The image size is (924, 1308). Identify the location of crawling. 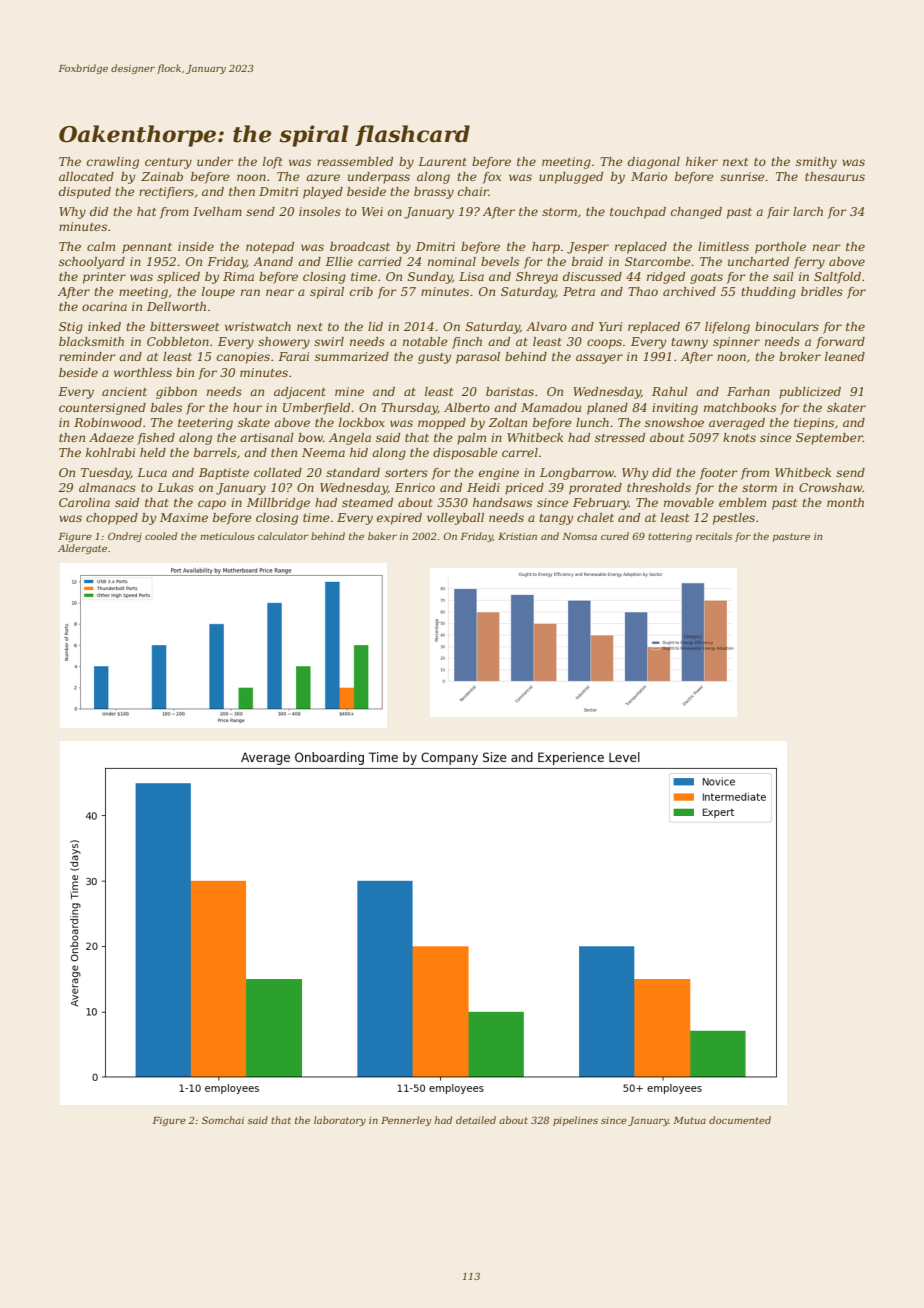
(113, 163).
